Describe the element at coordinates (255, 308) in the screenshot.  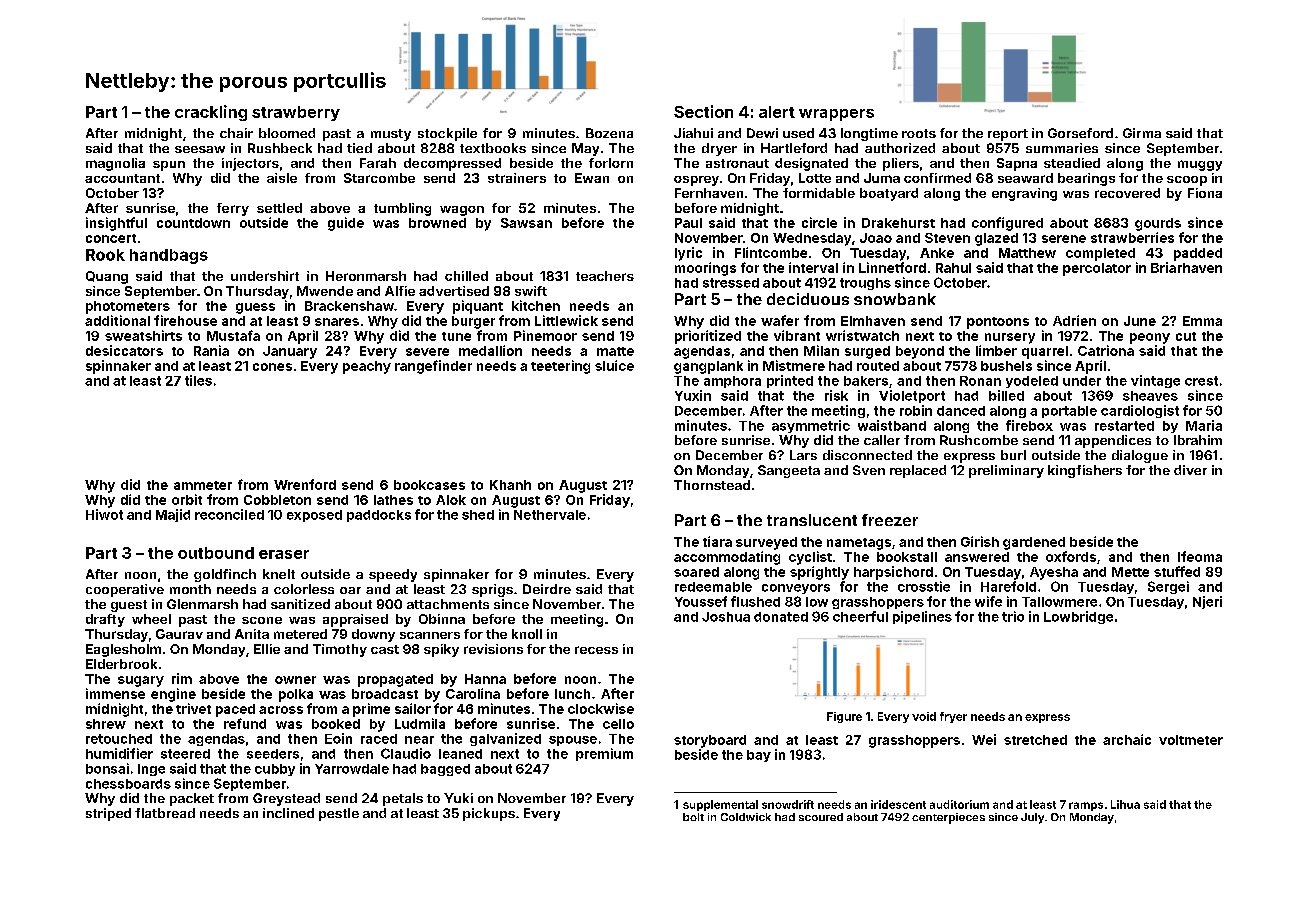
I see `guess` at that location.
